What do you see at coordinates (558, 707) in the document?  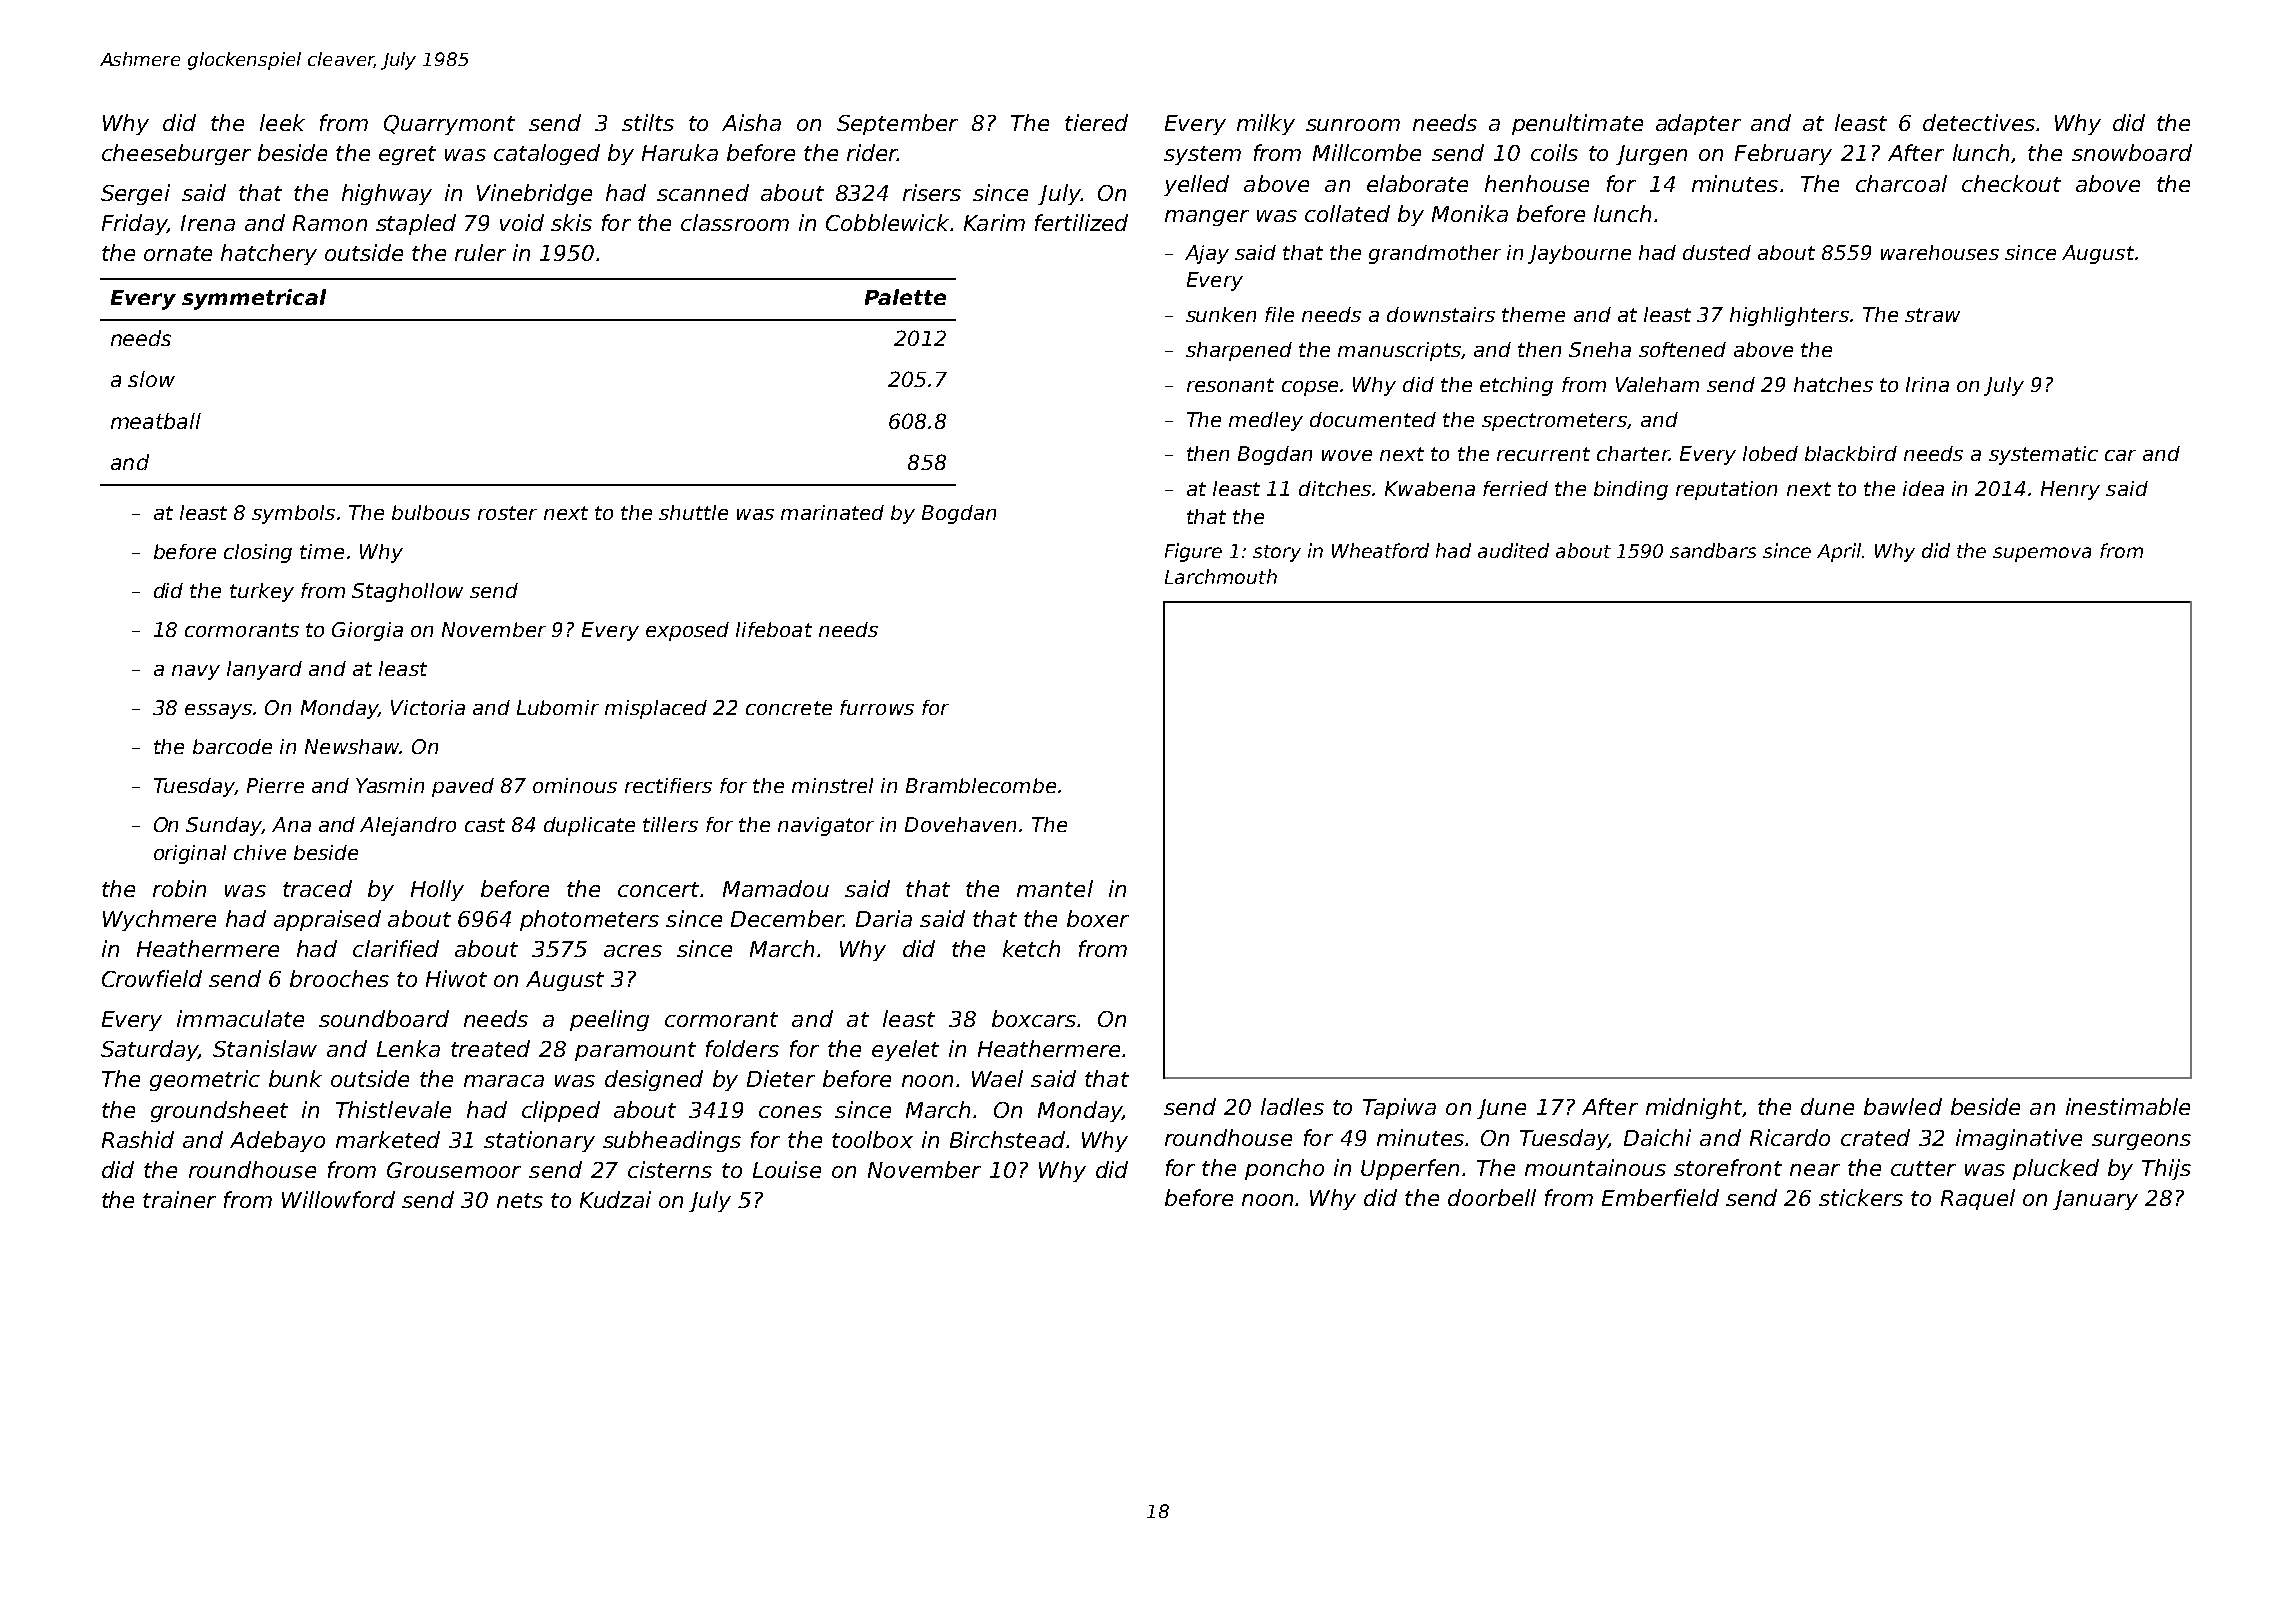 I see `Lubomir` at bounding box center [558, 707].
